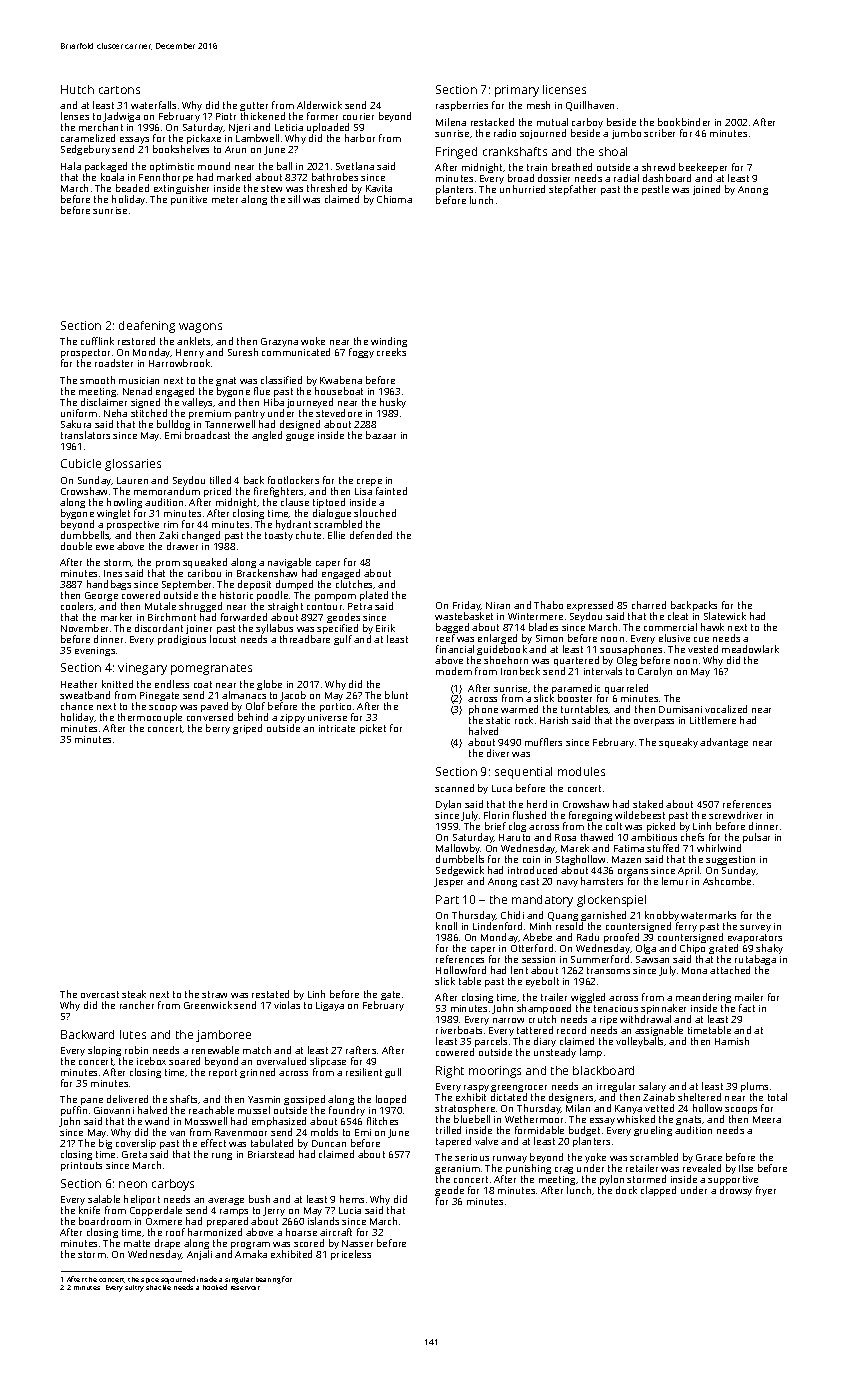  Describe the element at coordinates (89, 1210) in the screenshot. I see `knife` at that location.
